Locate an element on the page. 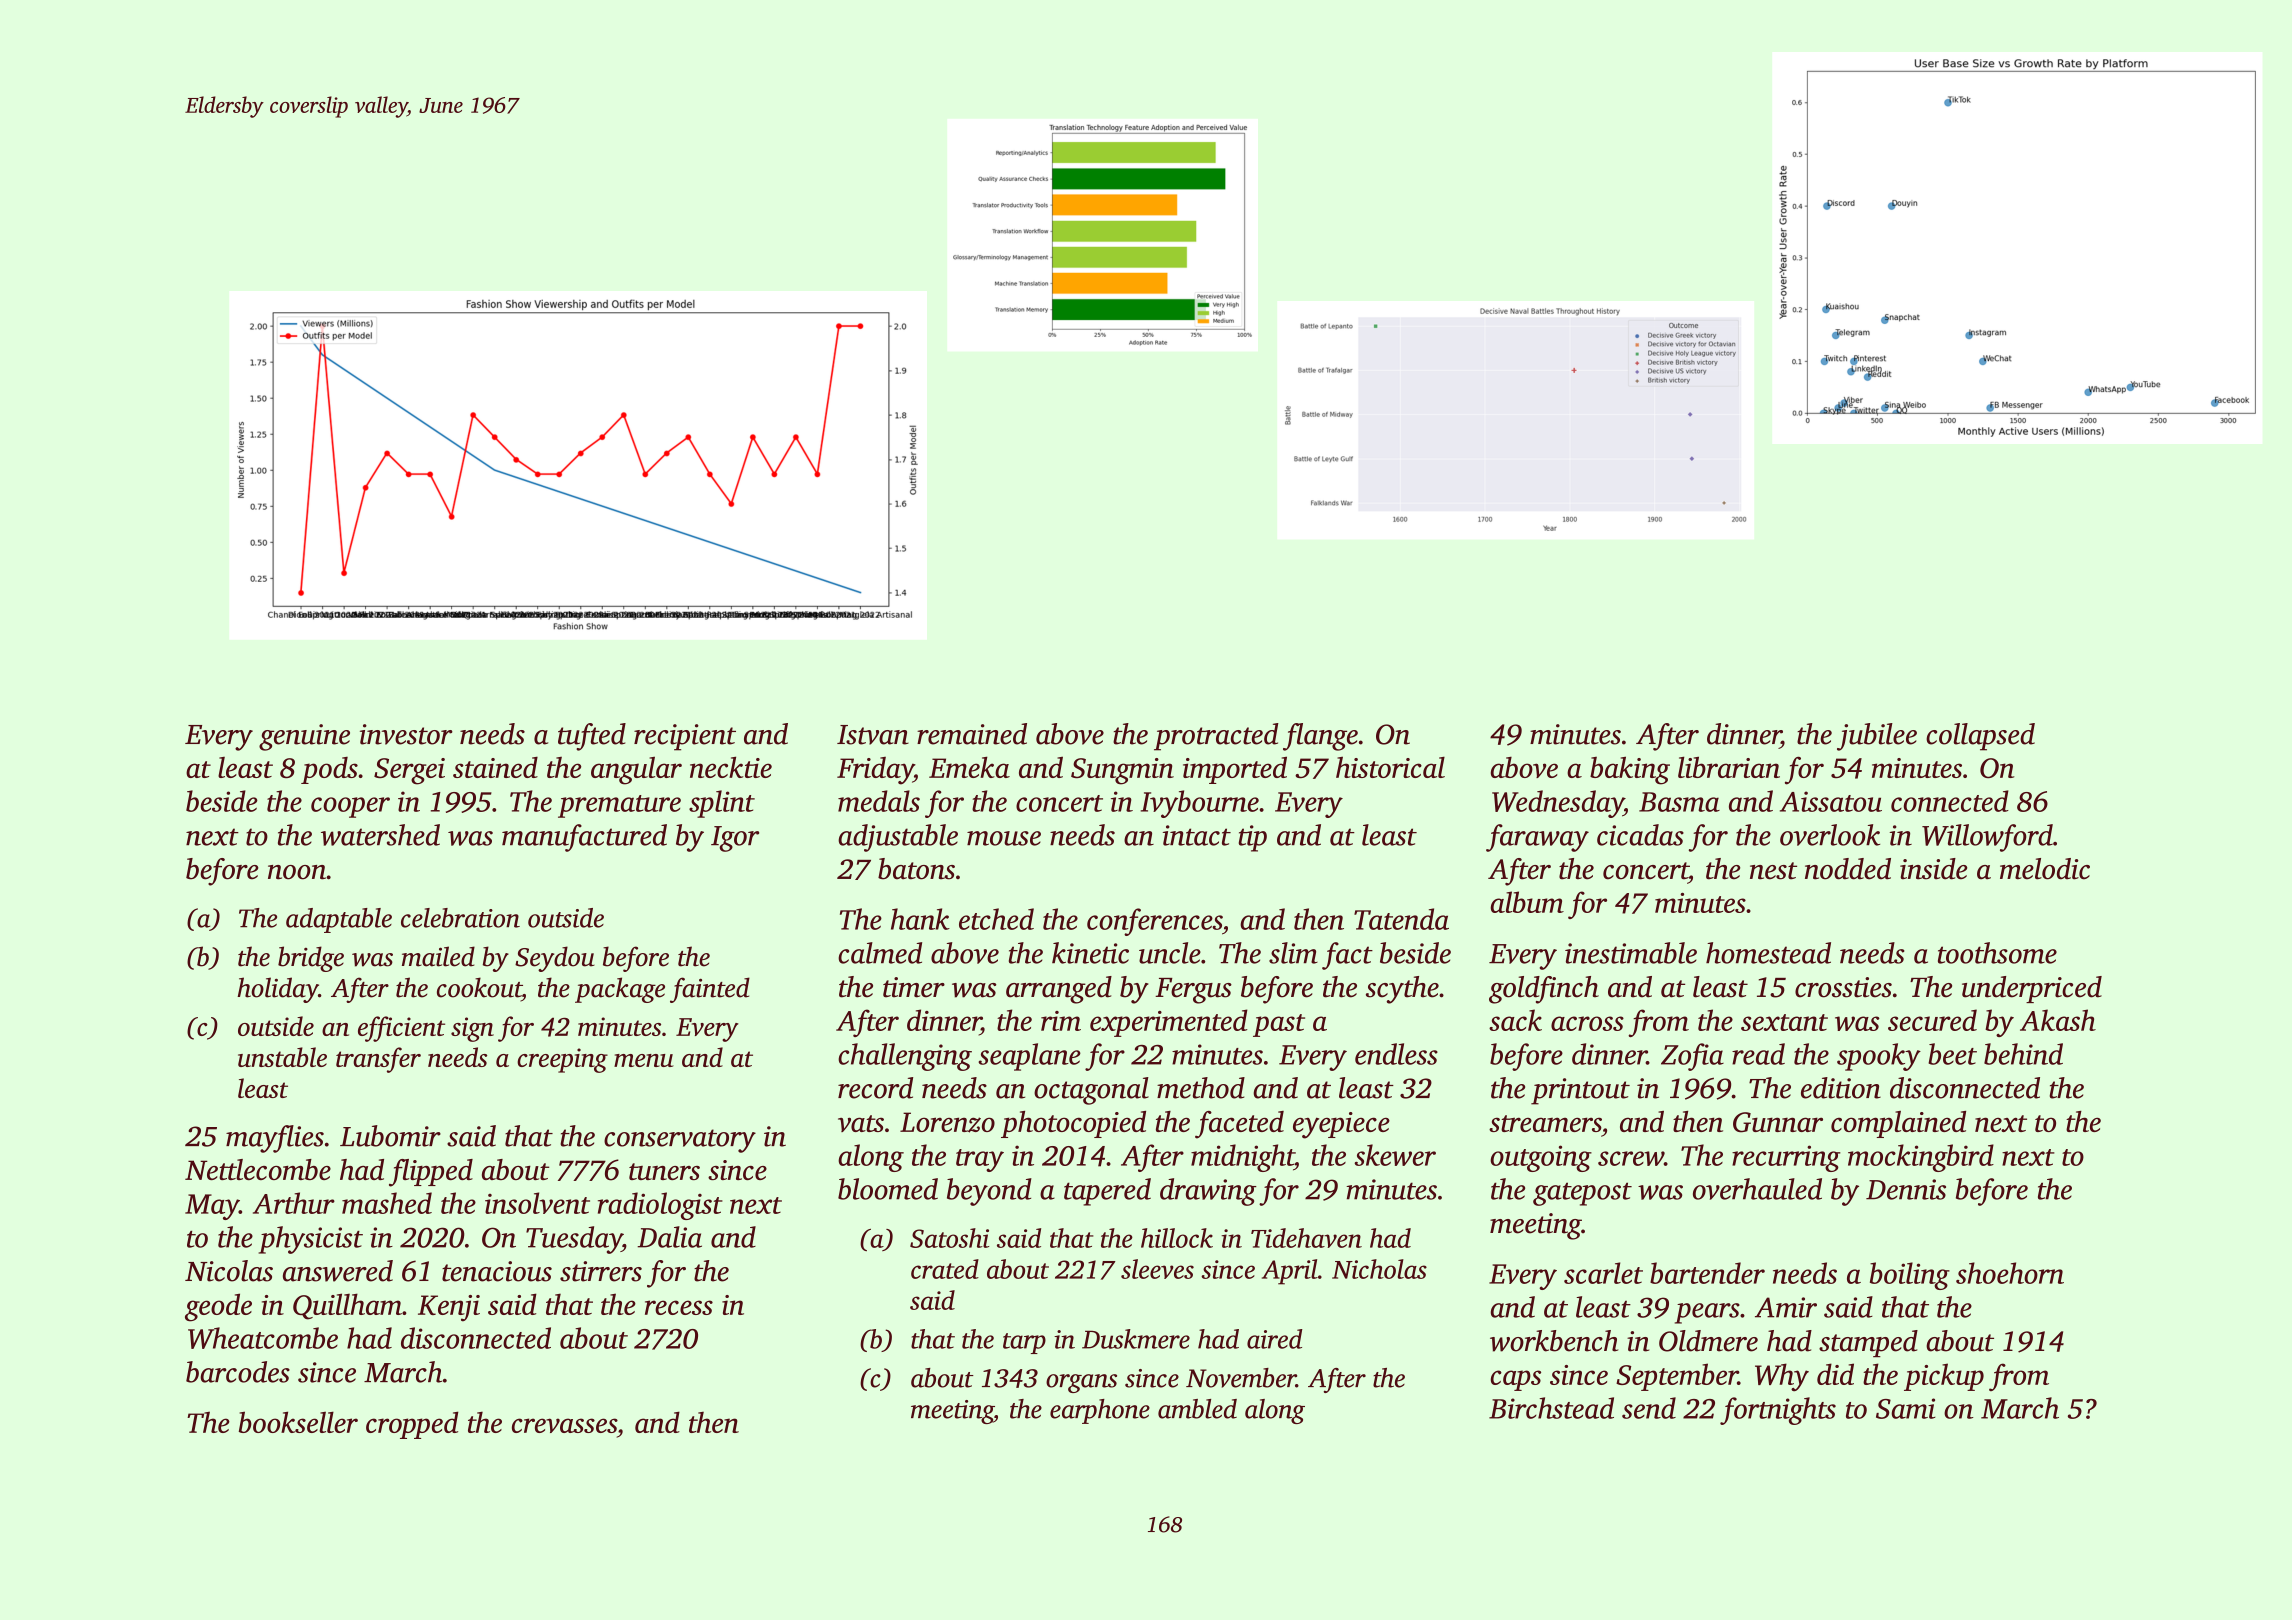 The image size is (2292, 1620). recurring is located at coordinates (1786, 1158).
